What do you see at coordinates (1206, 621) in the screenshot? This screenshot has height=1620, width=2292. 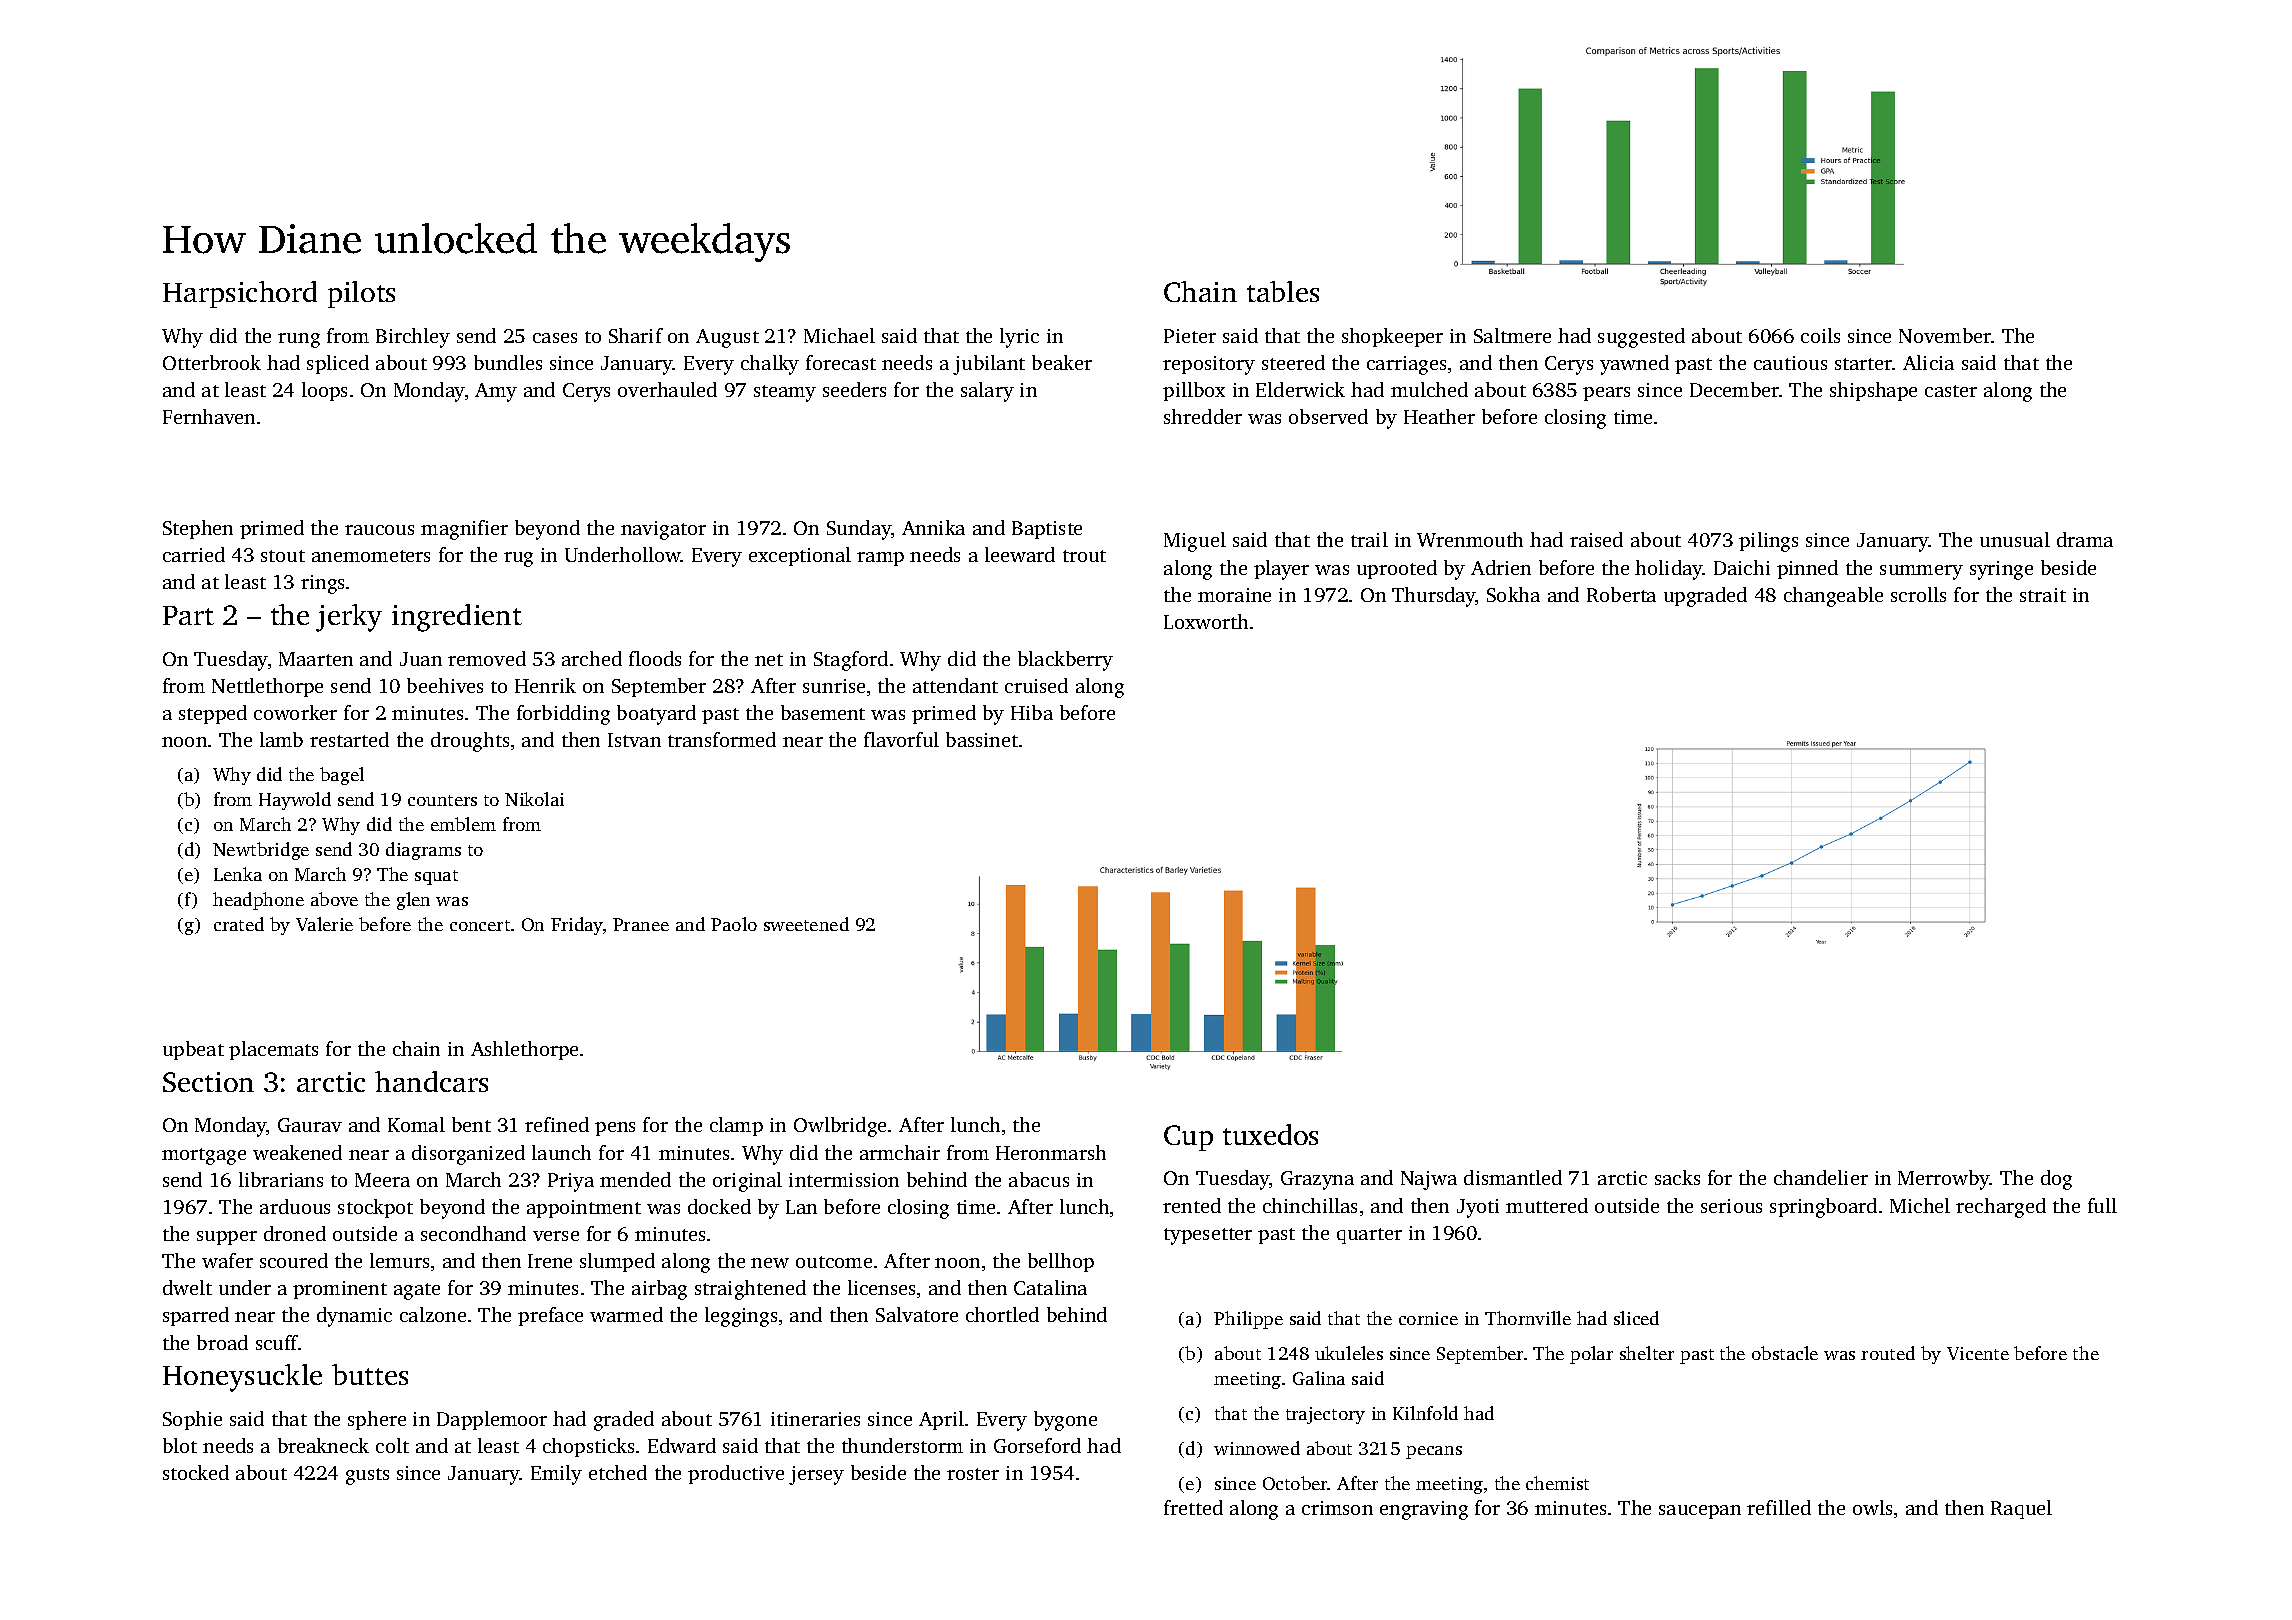 I see `Loxworth` at bounding box center [1206, 621].
